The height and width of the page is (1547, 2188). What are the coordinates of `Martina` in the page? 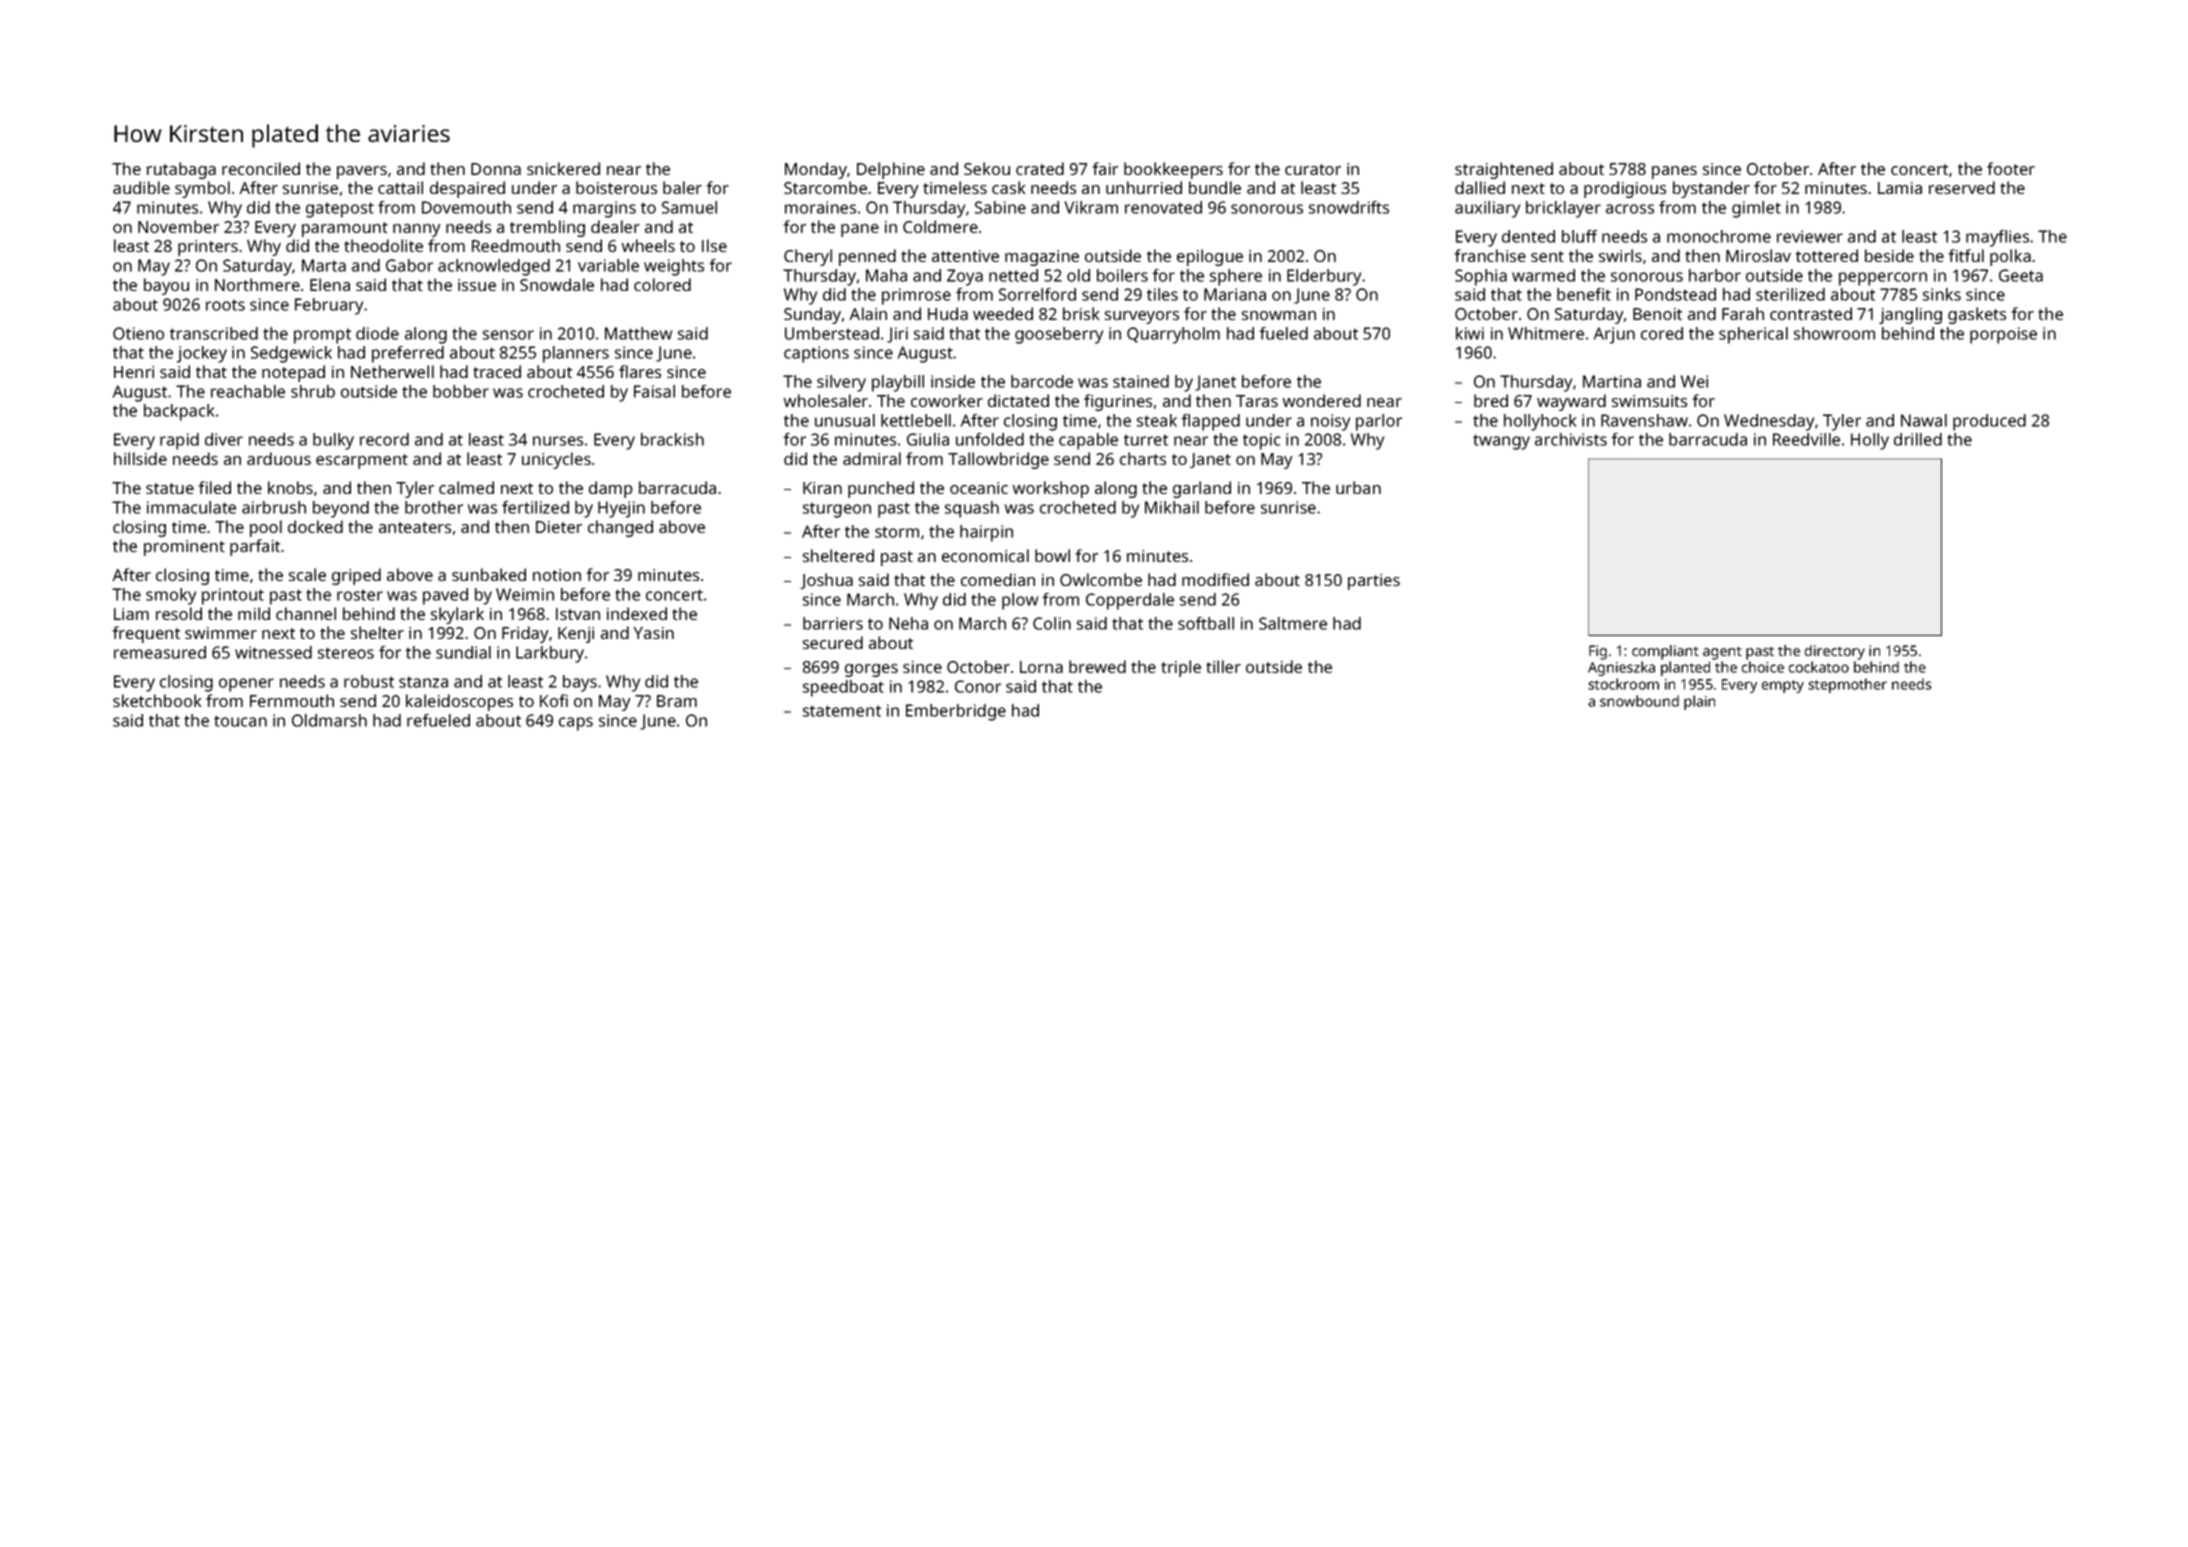 It's located at (1612, 381).
